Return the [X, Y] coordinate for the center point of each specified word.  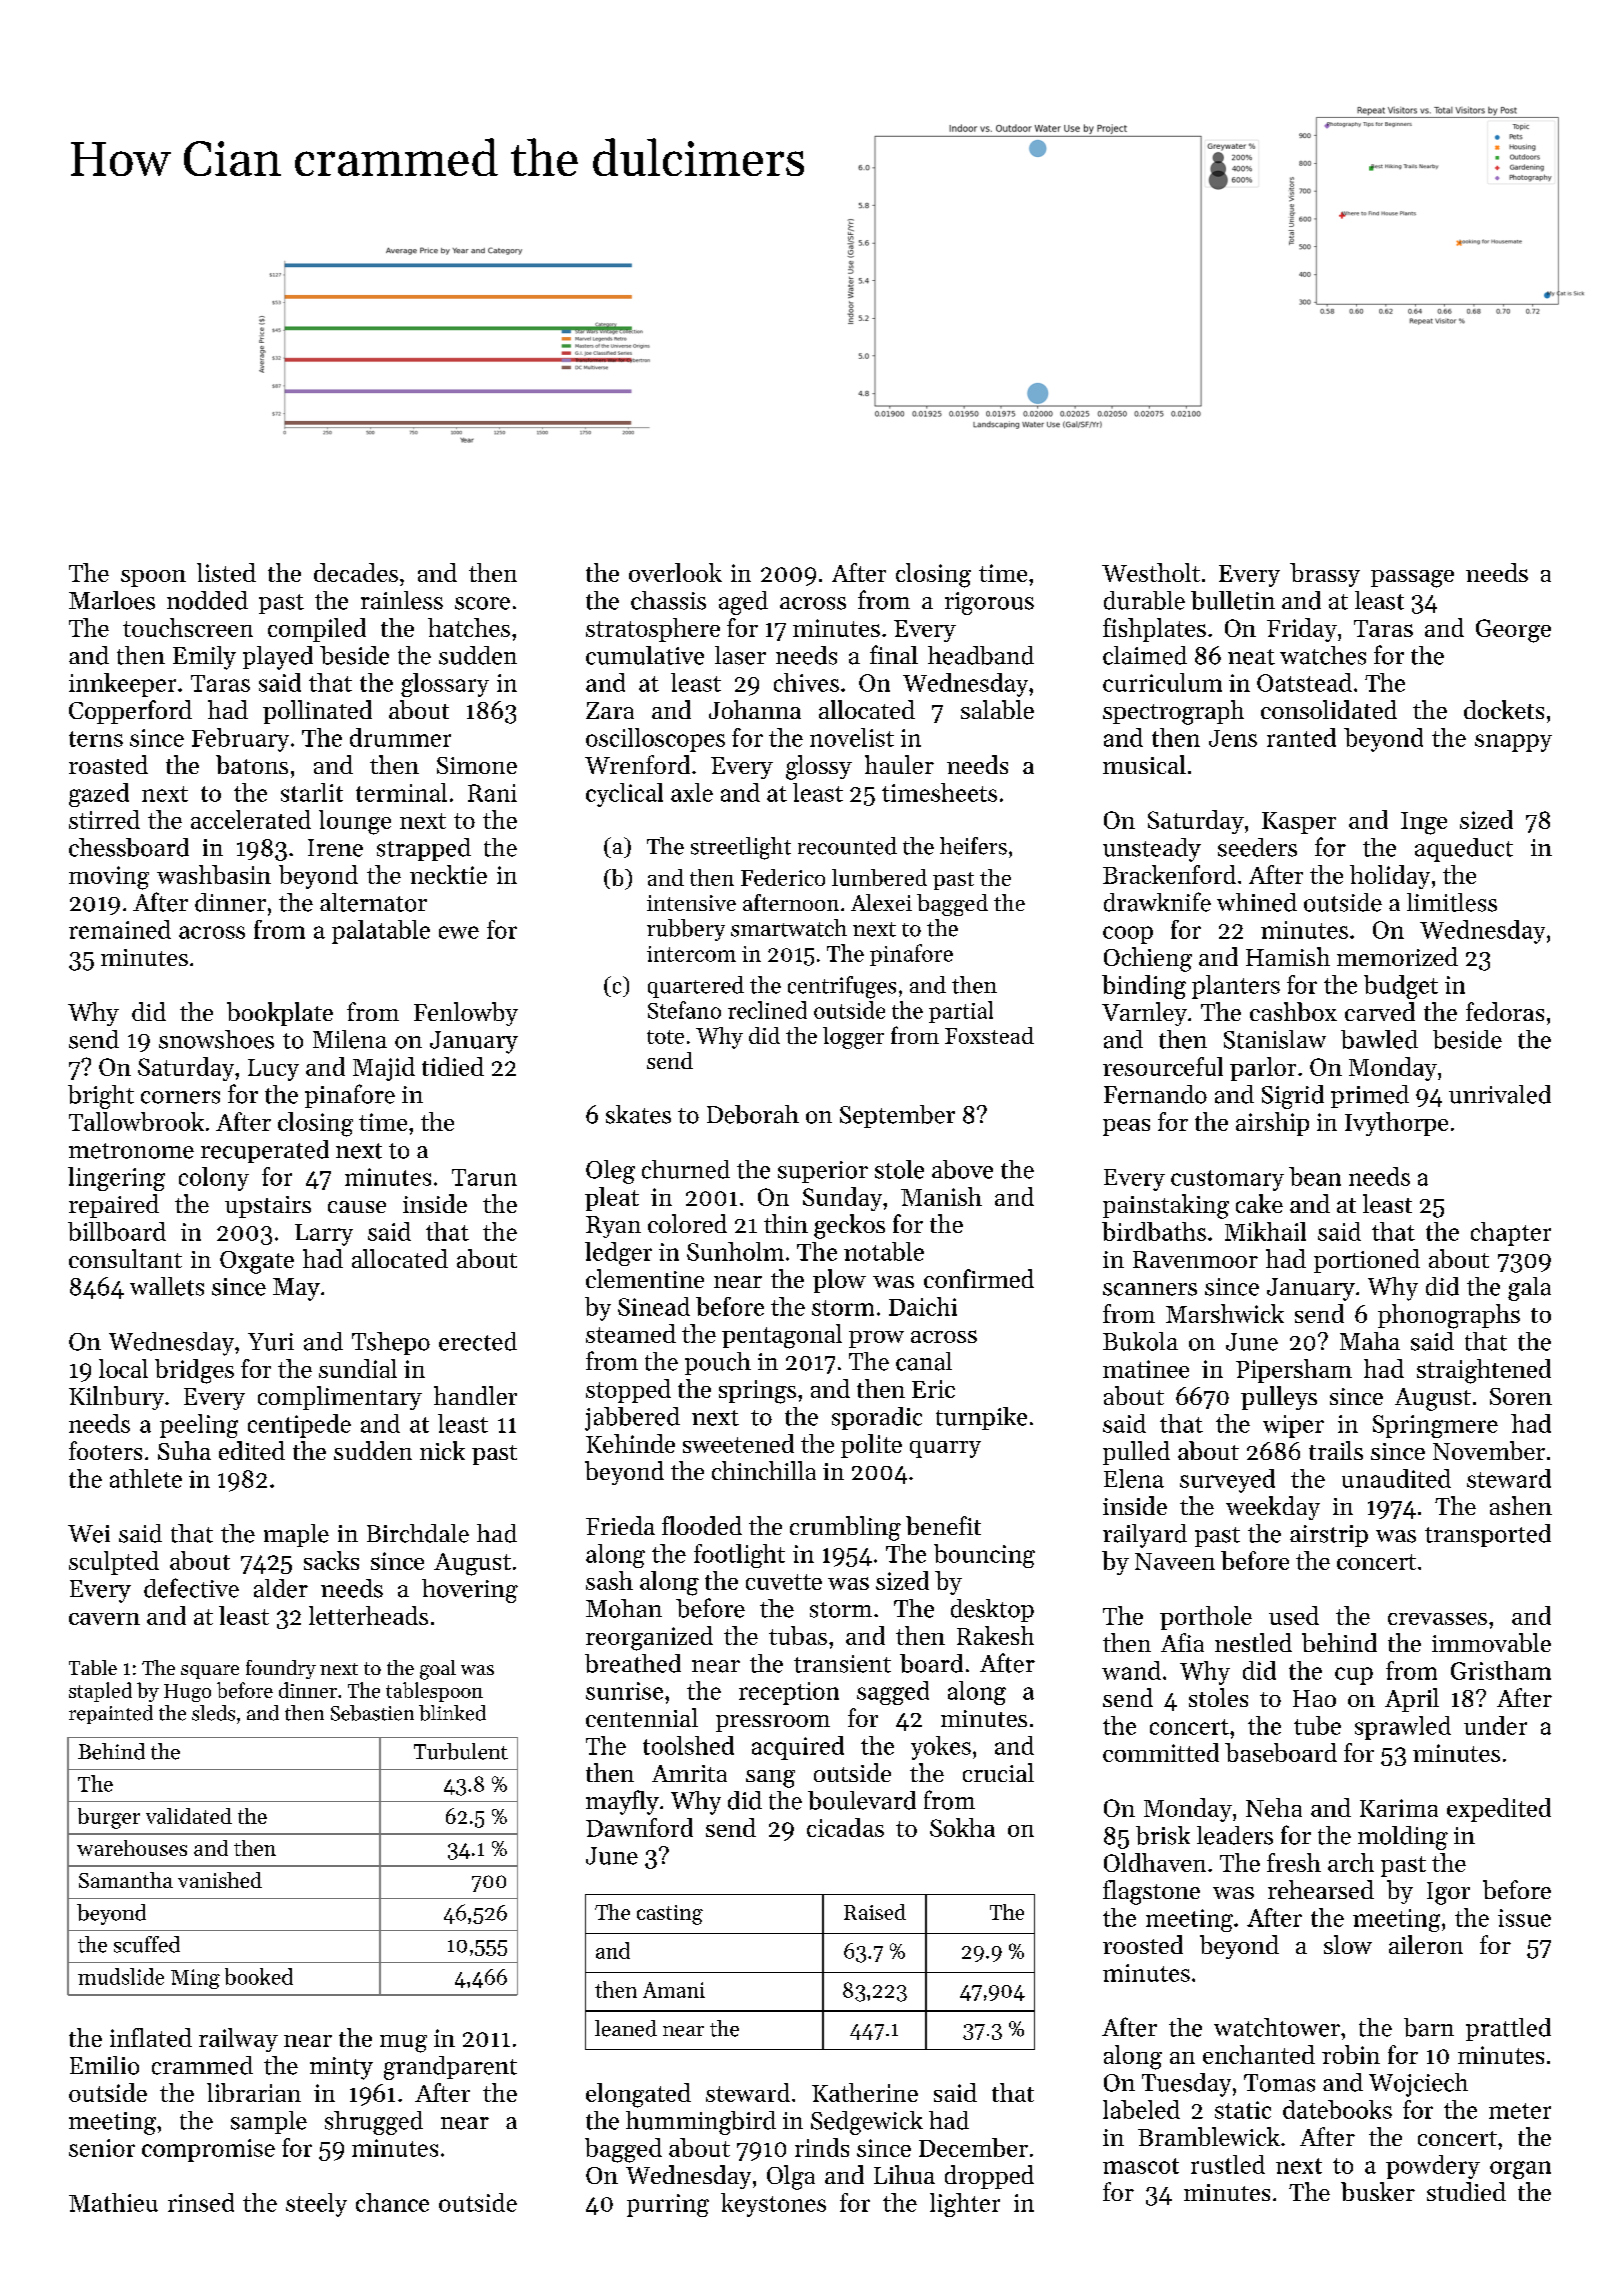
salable [997, 709]
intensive [691, 903]
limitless [1452, 902]
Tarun [484, 1177]
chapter [1511, 1234]
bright [101, 1097]
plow [839, 1281]
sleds [213, 1713]
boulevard [862, 1800]
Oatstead [1304, 682]
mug [403, 2044]
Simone [477, 765]
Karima [1399, 1808]
